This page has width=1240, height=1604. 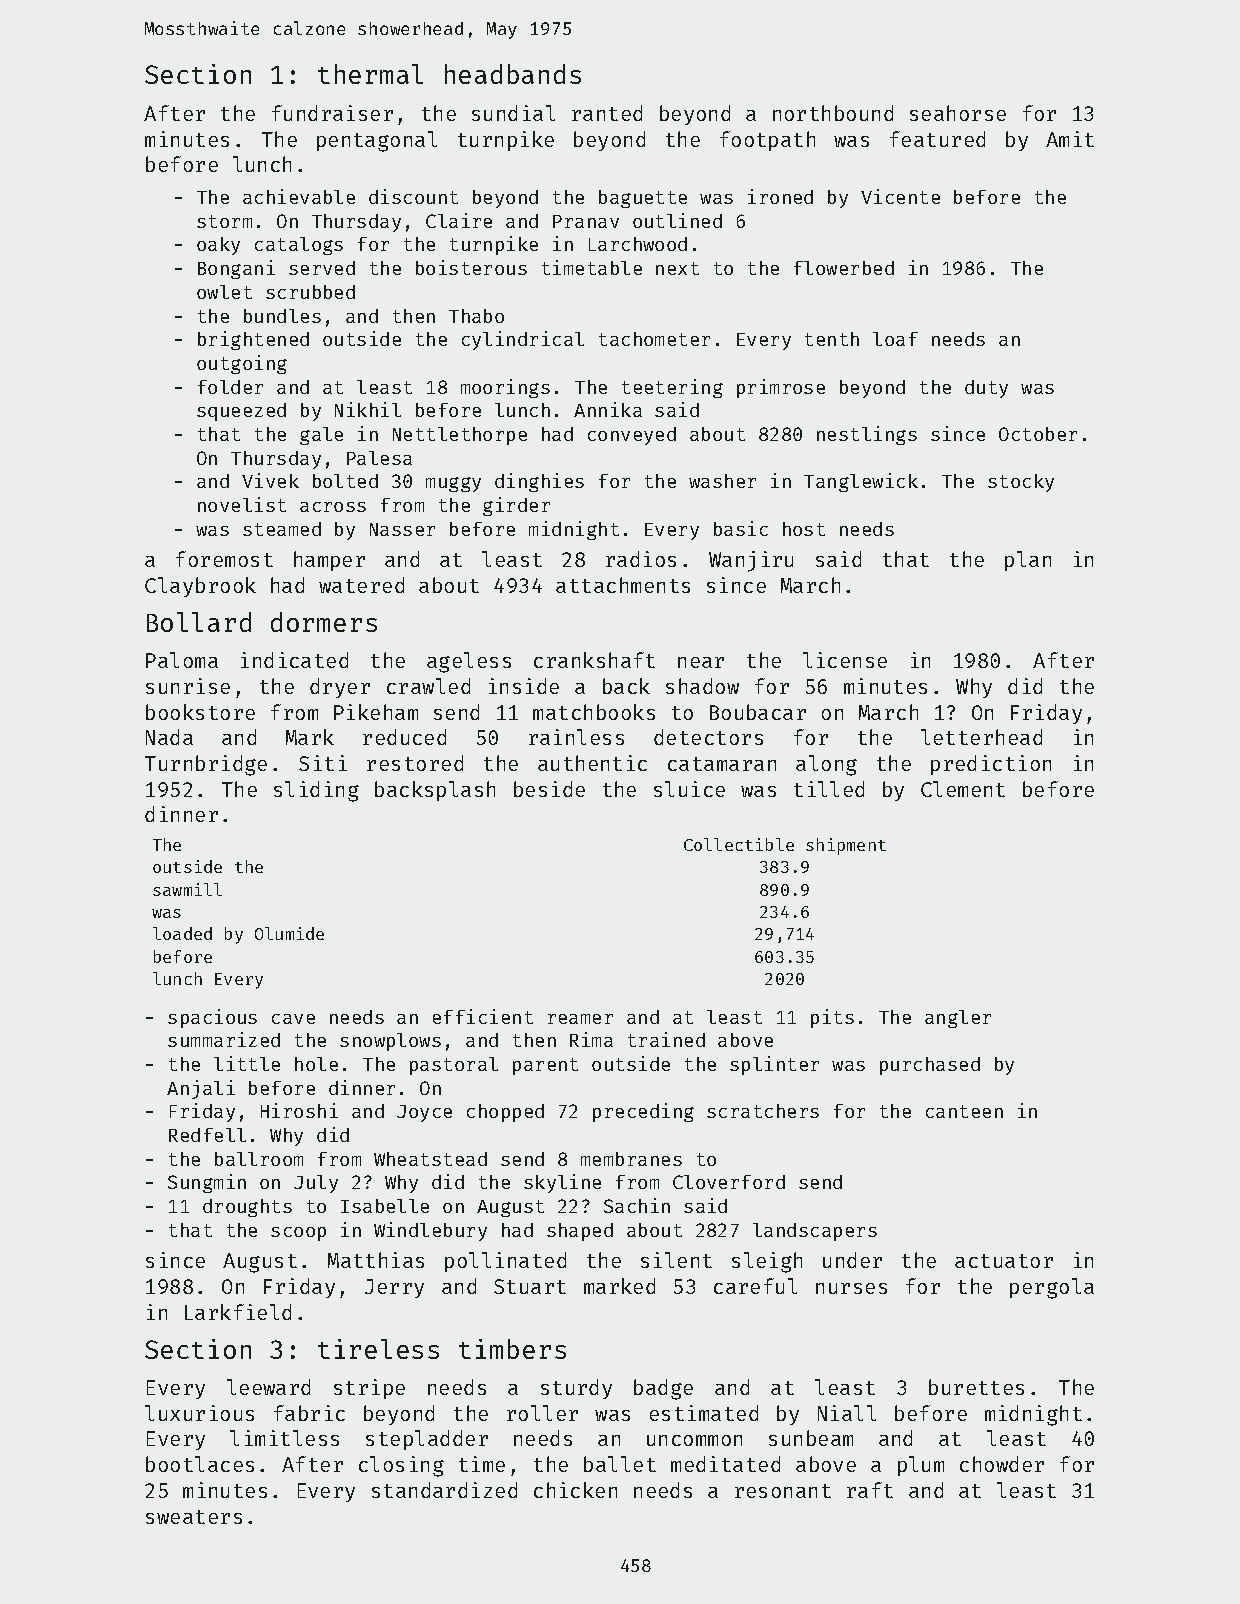 What do you see at coordinates (444, 1490) in the page?
I see `standardized` at bounding box center [444, 1490].
